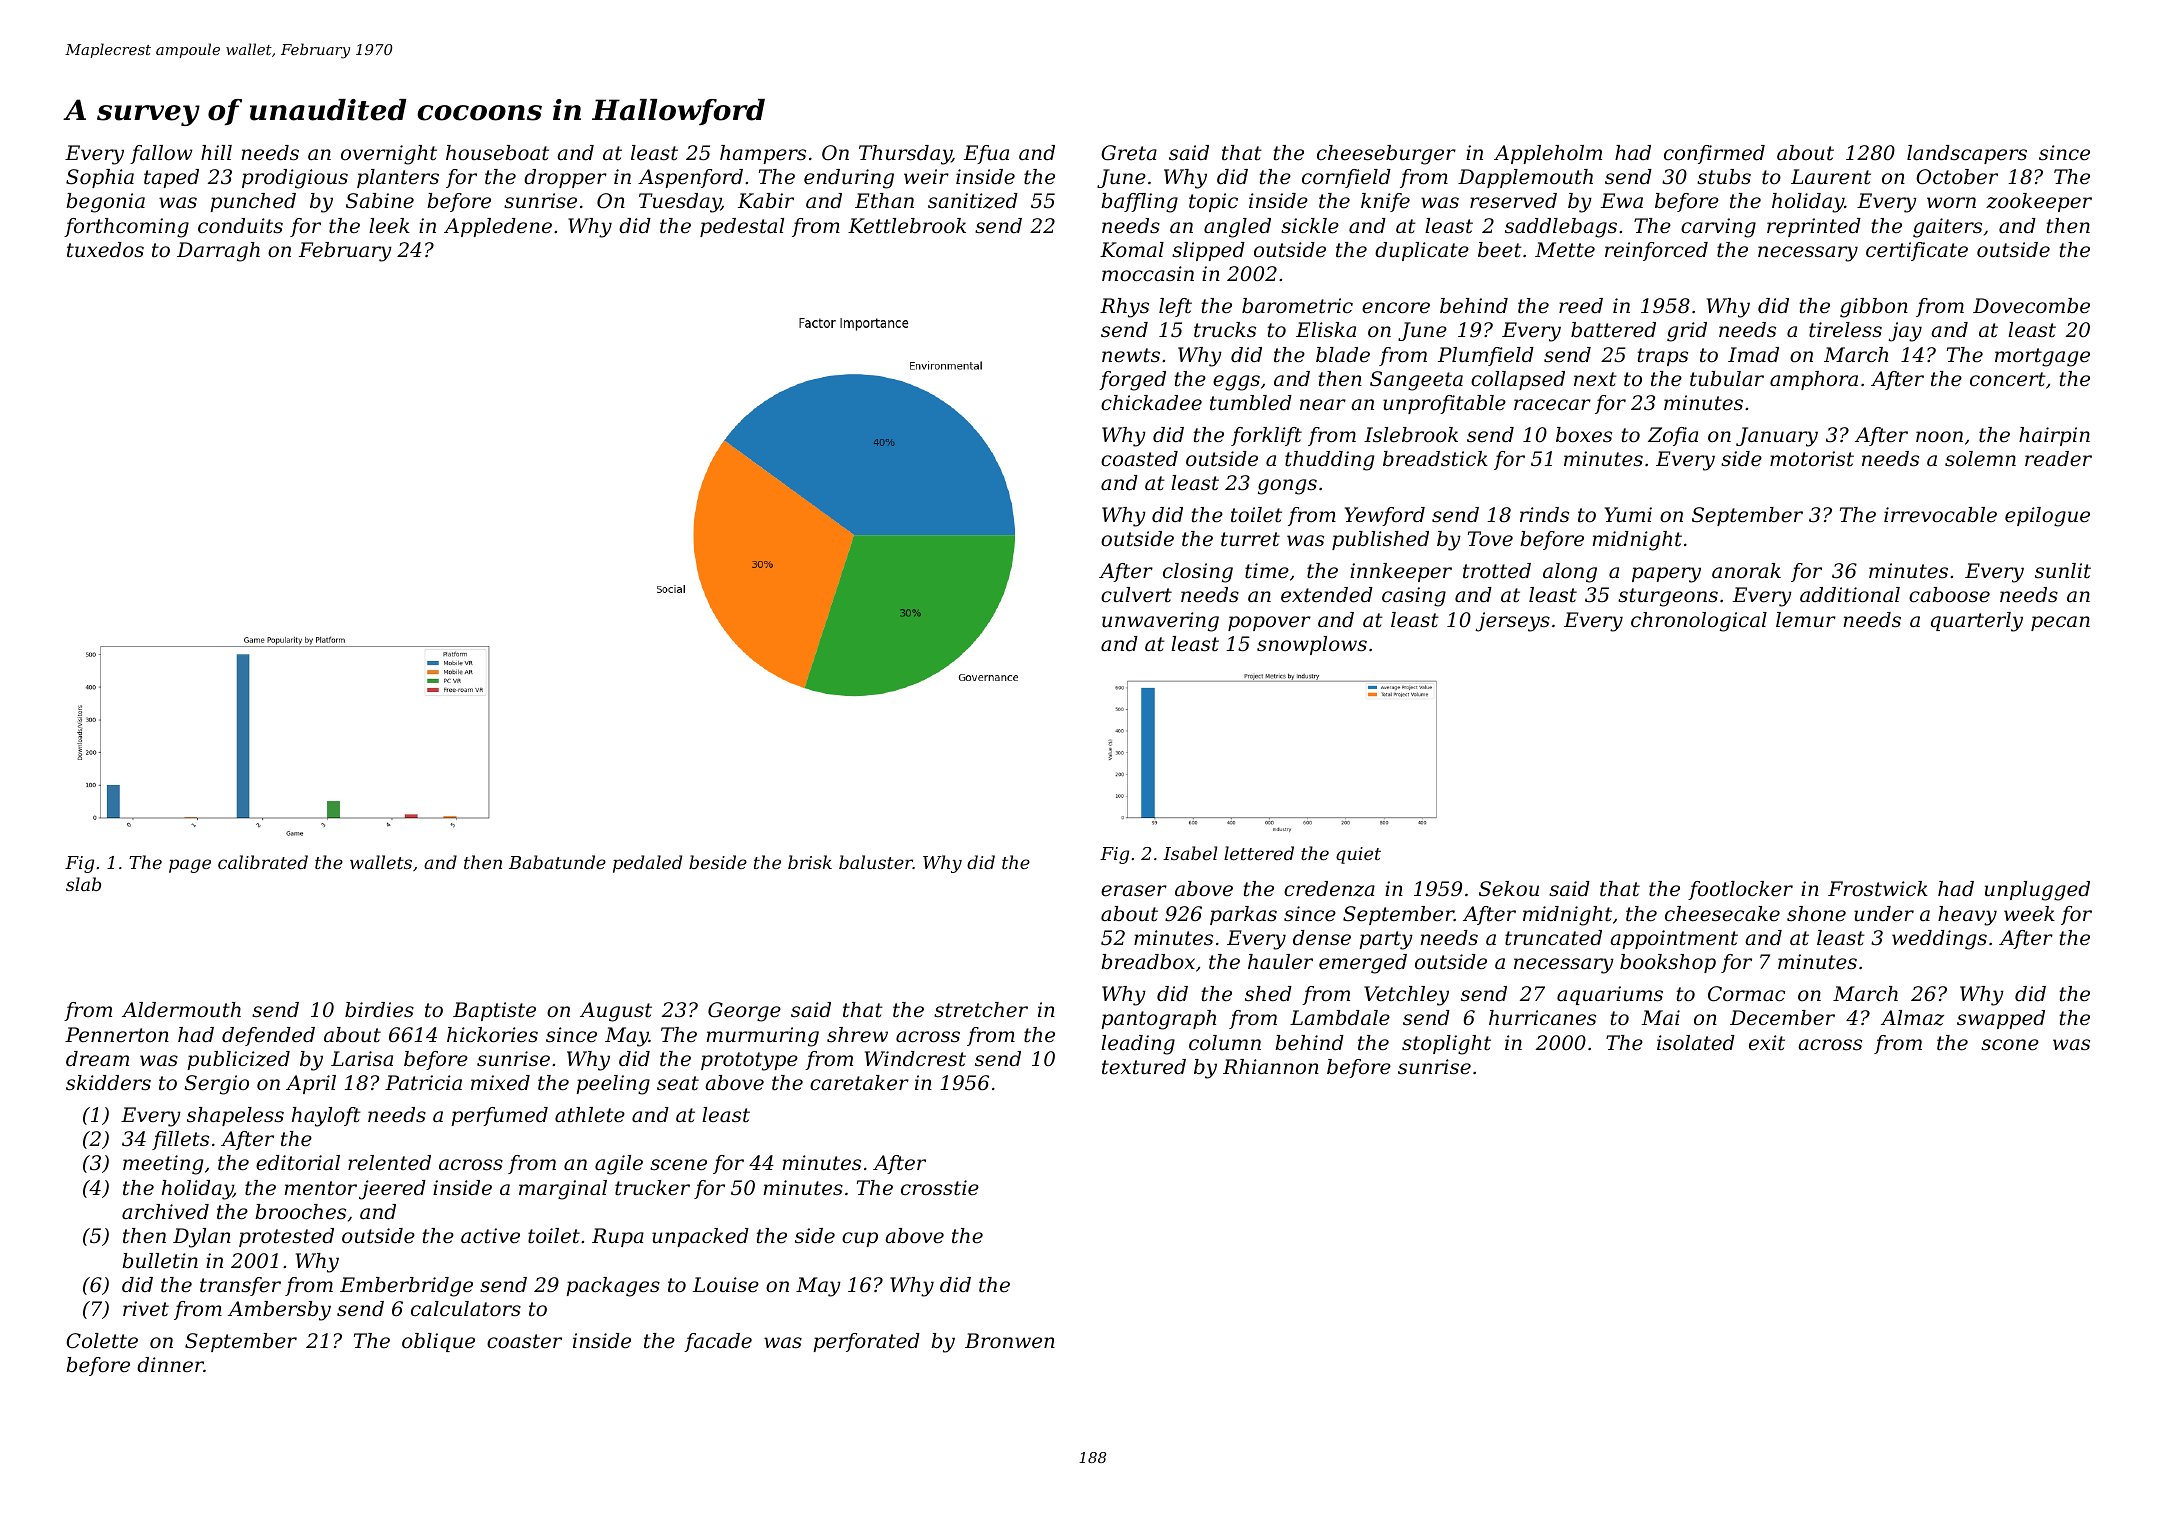 This screenshot has height=1525, width=2157. Describe the element at coordinates (1132, 250) in the screenshot. I see `Komal` at that location.
